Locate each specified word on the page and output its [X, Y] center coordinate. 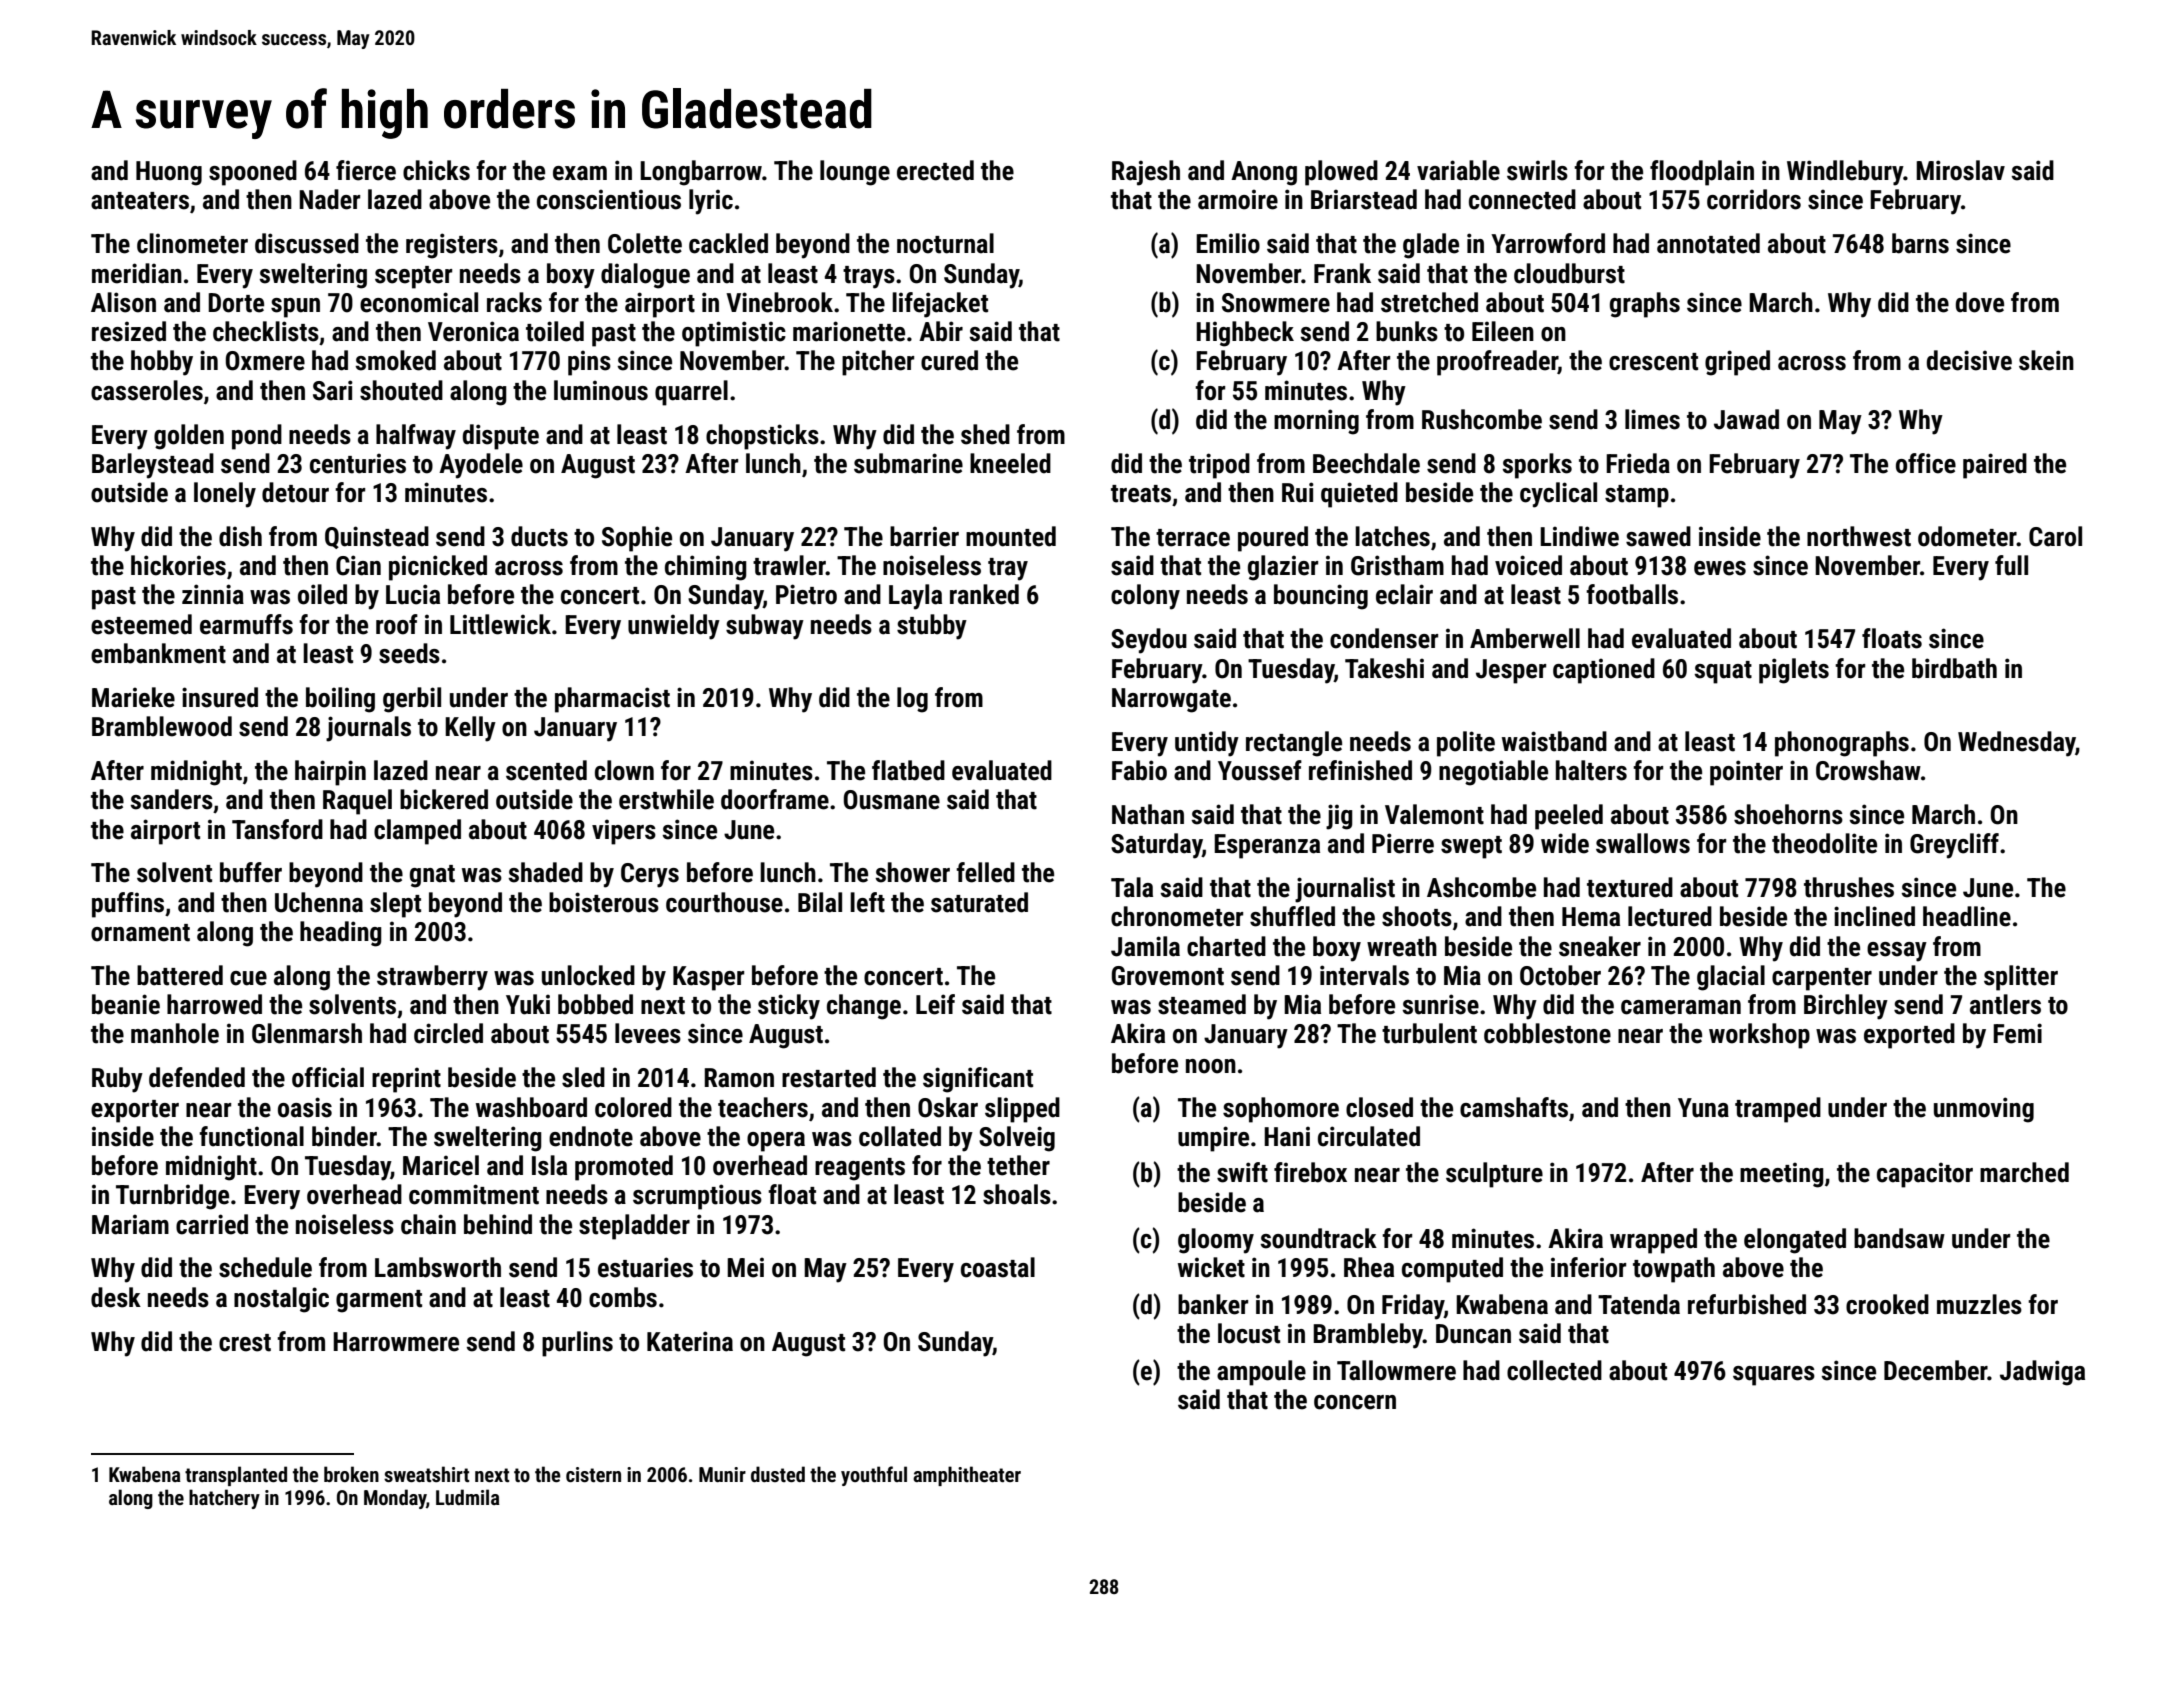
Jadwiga [2042, 1373]
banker [1213, 1304]
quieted [1359, 495]
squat [1723, 672]
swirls [1537, 170]
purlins [577, 1344]
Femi [2017, 1033]
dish [240, 536]
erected [935, 170]
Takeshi [1384, 668]
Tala [1132, 887]
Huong [169, 173]
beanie [126, 1004]
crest [245, 1343]
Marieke [133, 697]
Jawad [1746, 419]
